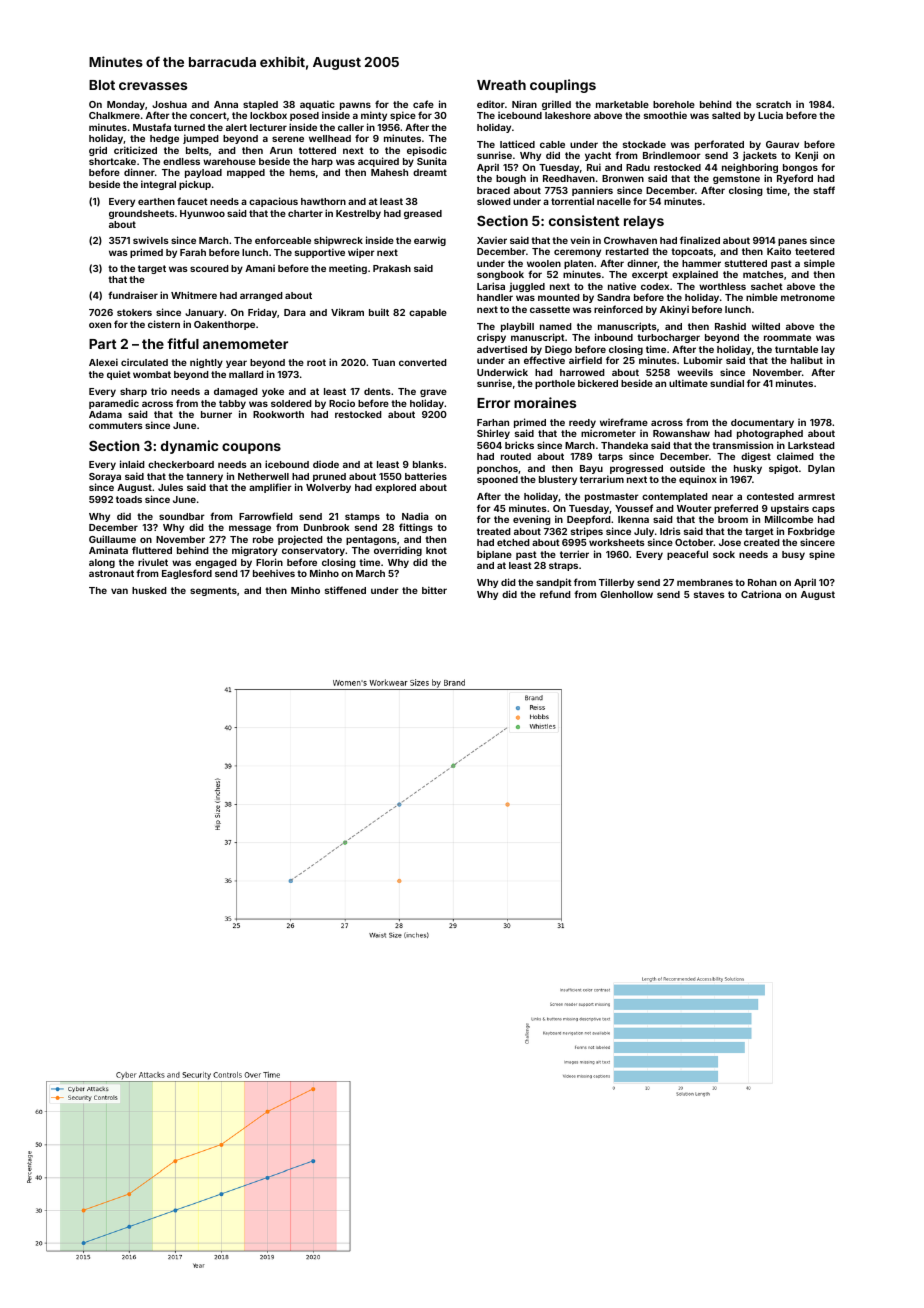 The height and width of the document is (1308, 924). Describe the element at coordinates (700, 240) in the document. I see `finalized` at that location.
